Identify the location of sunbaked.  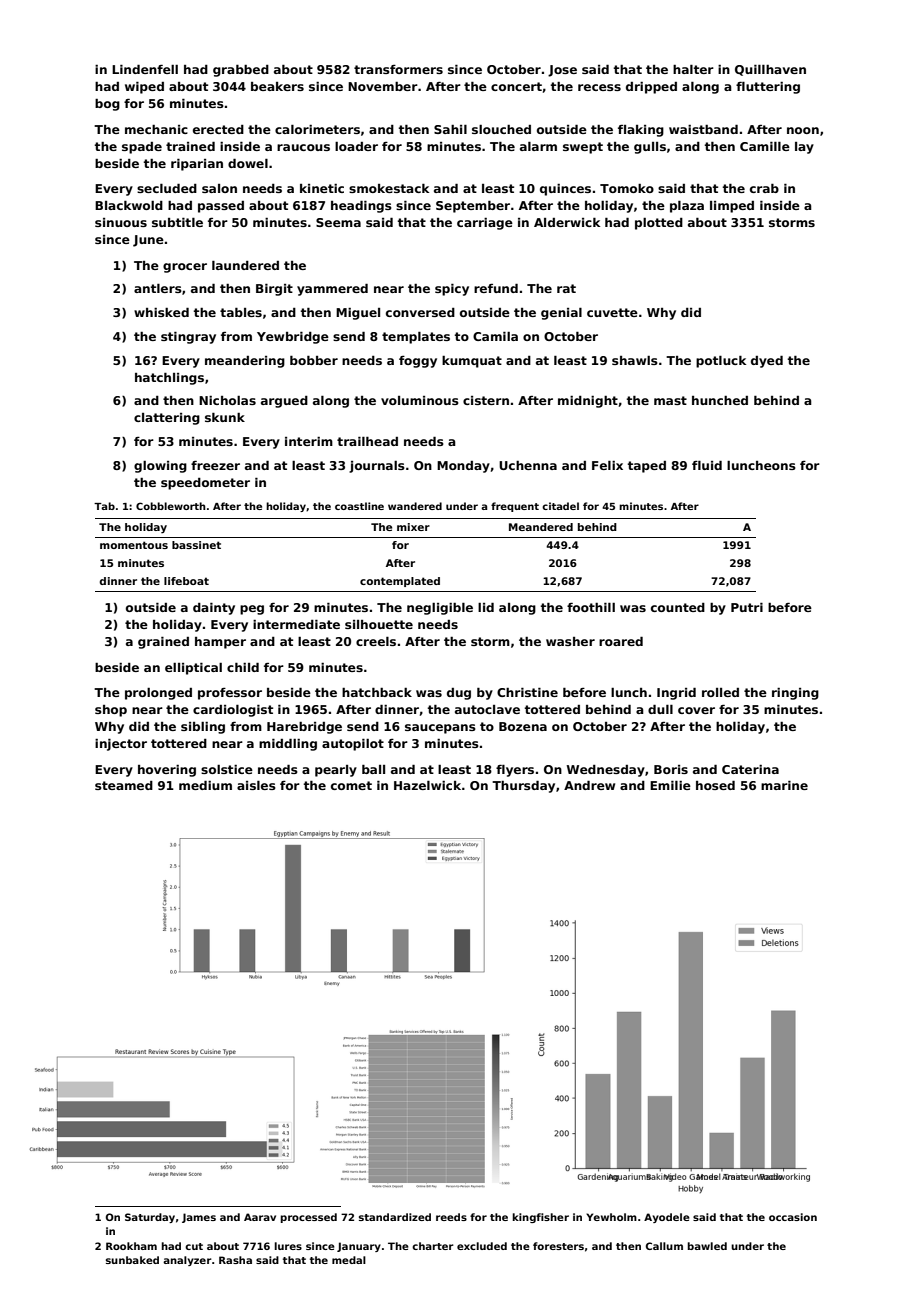
(132, 1260).
